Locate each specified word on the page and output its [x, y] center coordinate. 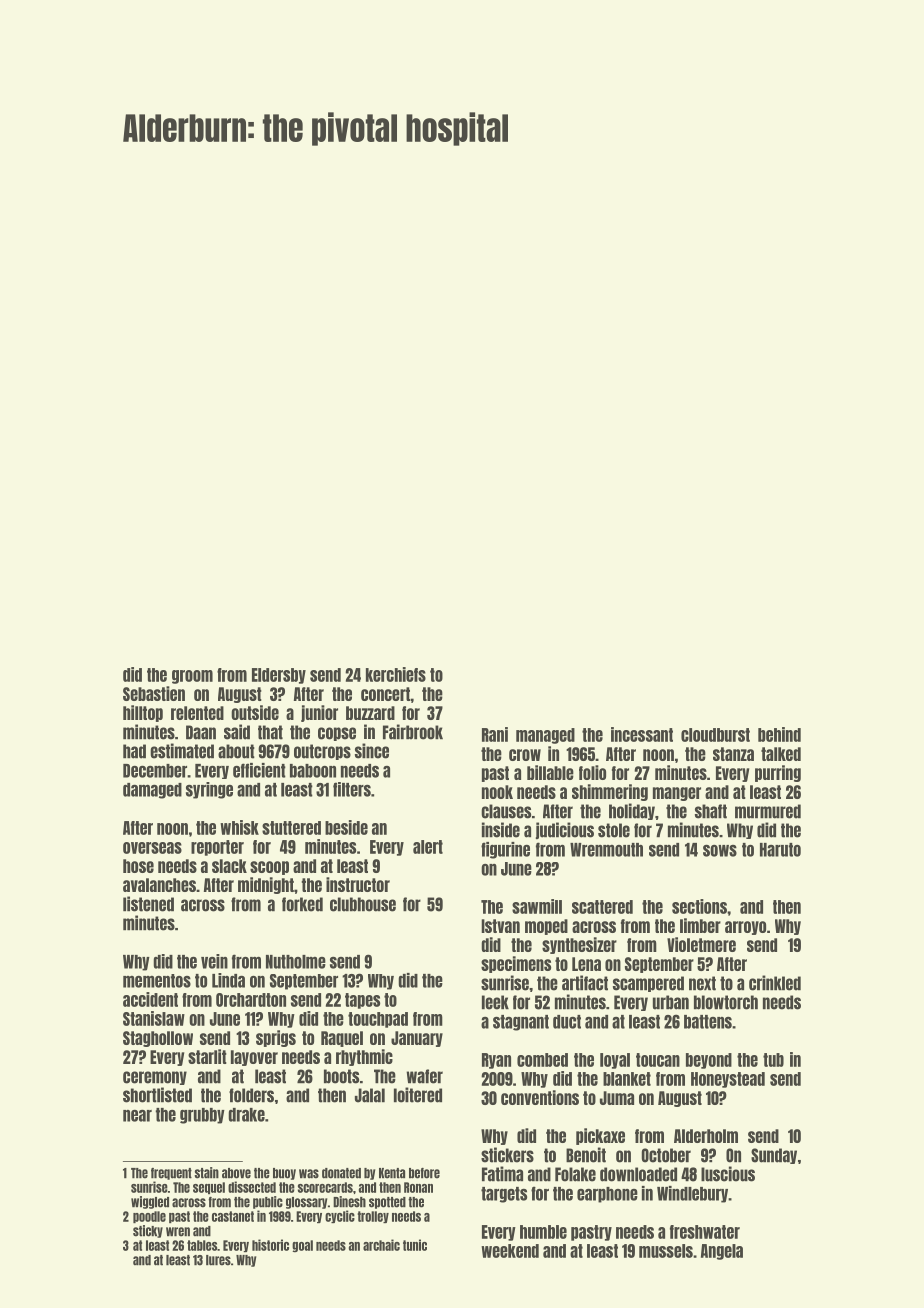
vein [214, 961]
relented [197, 713]
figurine [505, 850]
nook [497, 792]
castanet [233, 1216]
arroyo [745, 928]
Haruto [780, 850]
